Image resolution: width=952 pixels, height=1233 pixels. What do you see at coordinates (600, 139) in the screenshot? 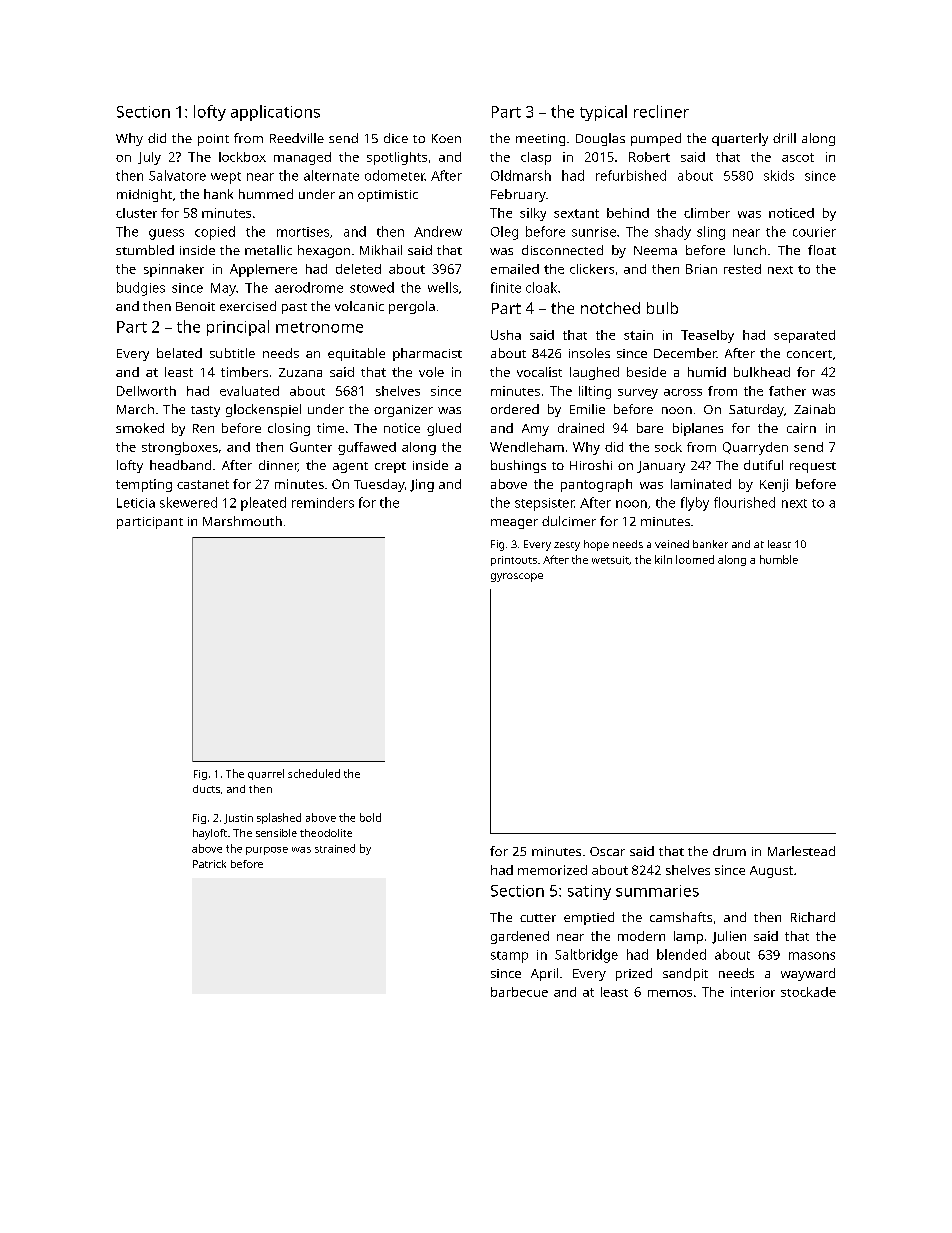
I see `Douglas` at bounding box center [600, 139].
